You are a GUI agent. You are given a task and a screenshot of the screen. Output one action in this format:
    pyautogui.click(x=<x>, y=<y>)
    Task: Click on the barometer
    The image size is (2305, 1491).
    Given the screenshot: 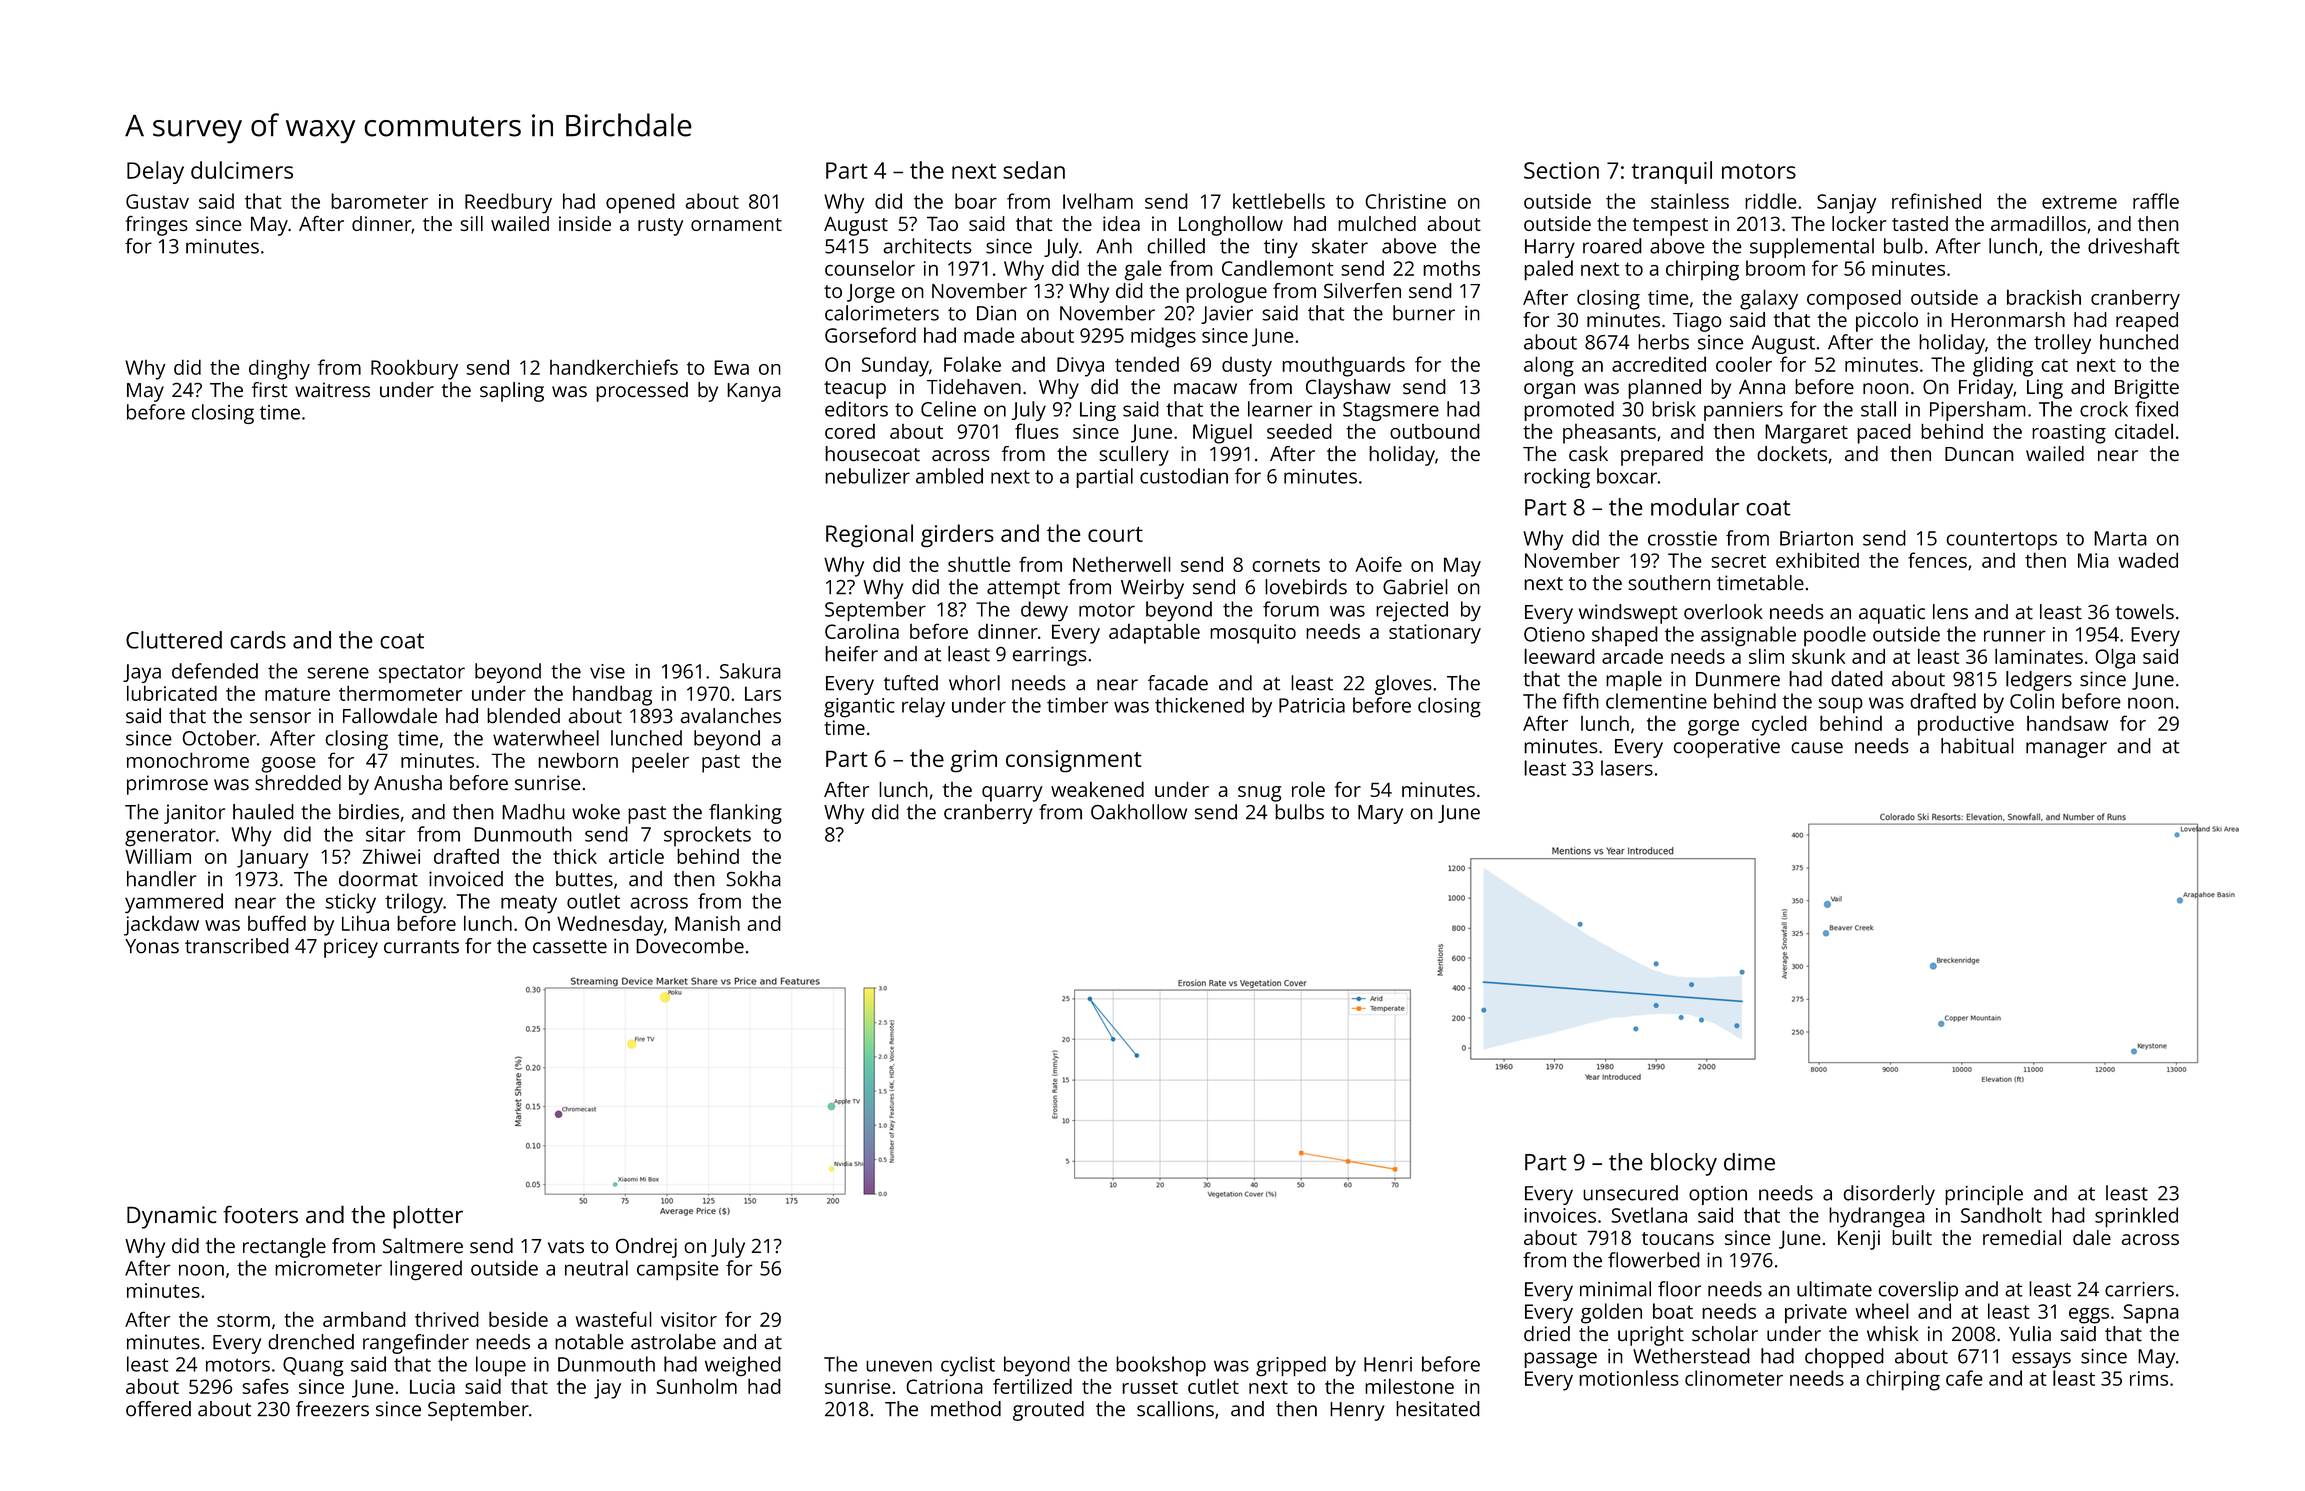 What is the action you would take?
    pyautogui.click(x=379, y=201)
